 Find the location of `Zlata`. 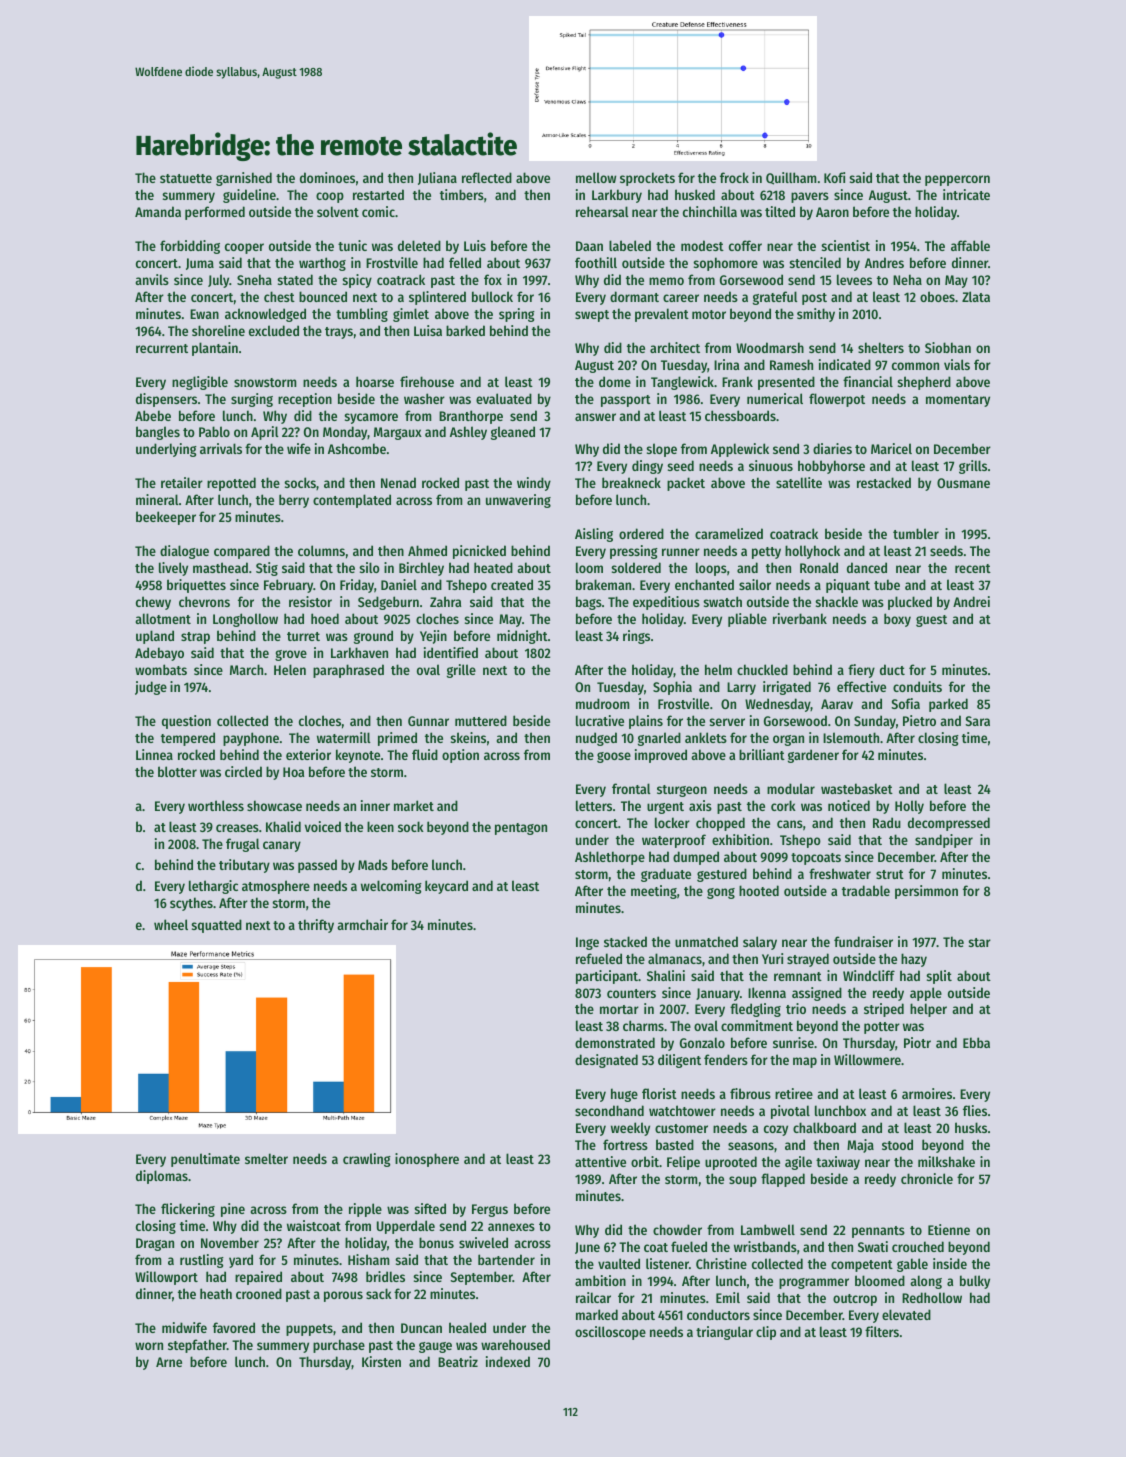

Zlata is located at coordinates (976, 296).
